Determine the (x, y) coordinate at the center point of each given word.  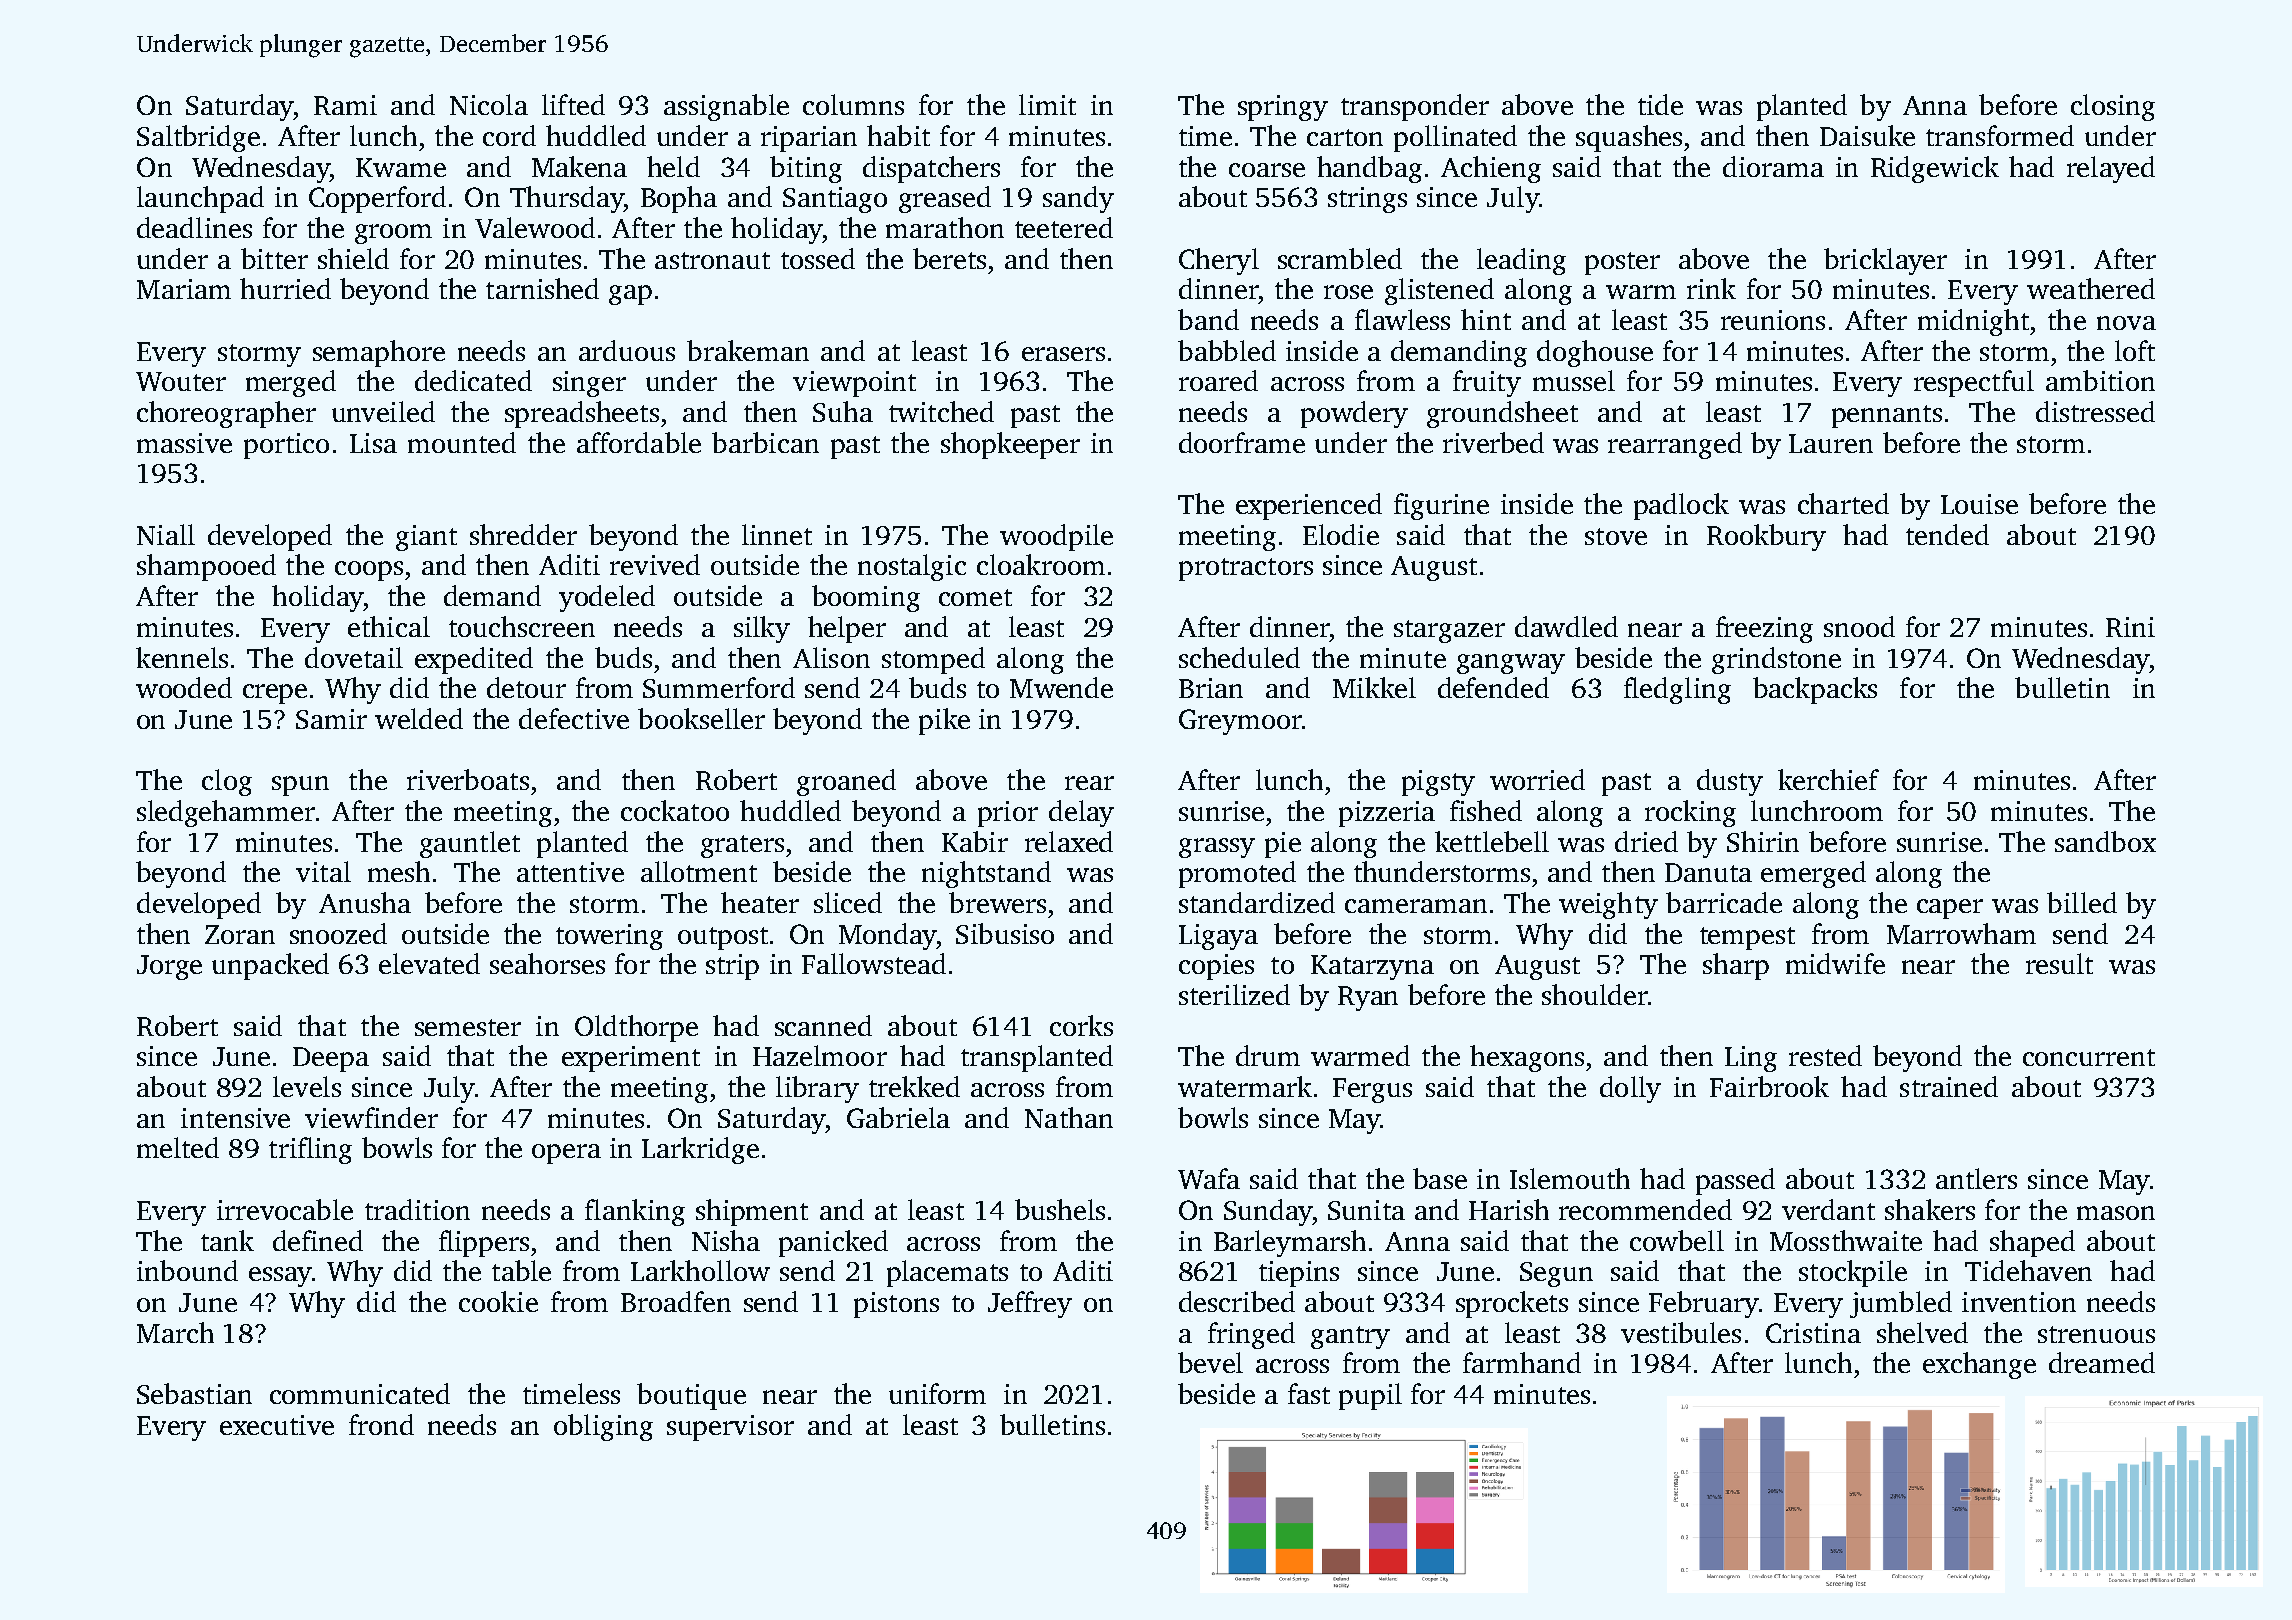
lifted (573, 104)
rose (1348, 292)
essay (280, 1277)
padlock (1681, 506)
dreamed (2102, 1362)
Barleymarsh (1290, 1243)
